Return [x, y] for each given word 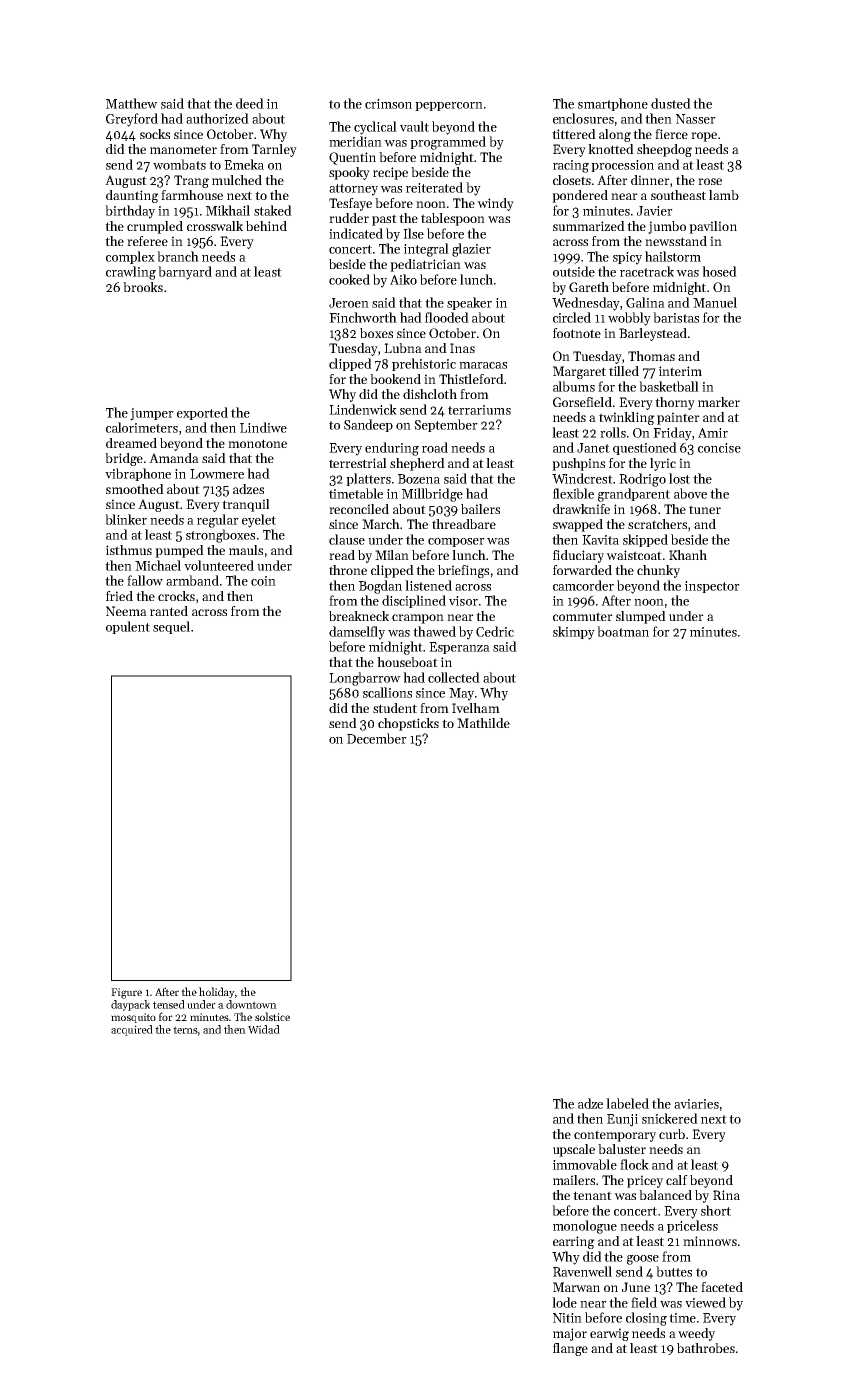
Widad [264, 1029]
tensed [169, 1004]
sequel [171, 627]
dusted [671, 103]
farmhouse [192, 195]
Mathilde [483, 723]
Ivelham [476, 708]
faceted [722, 1287]
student [395, 708]
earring [574, 1242]
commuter [583, 616]
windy [495, 204]
